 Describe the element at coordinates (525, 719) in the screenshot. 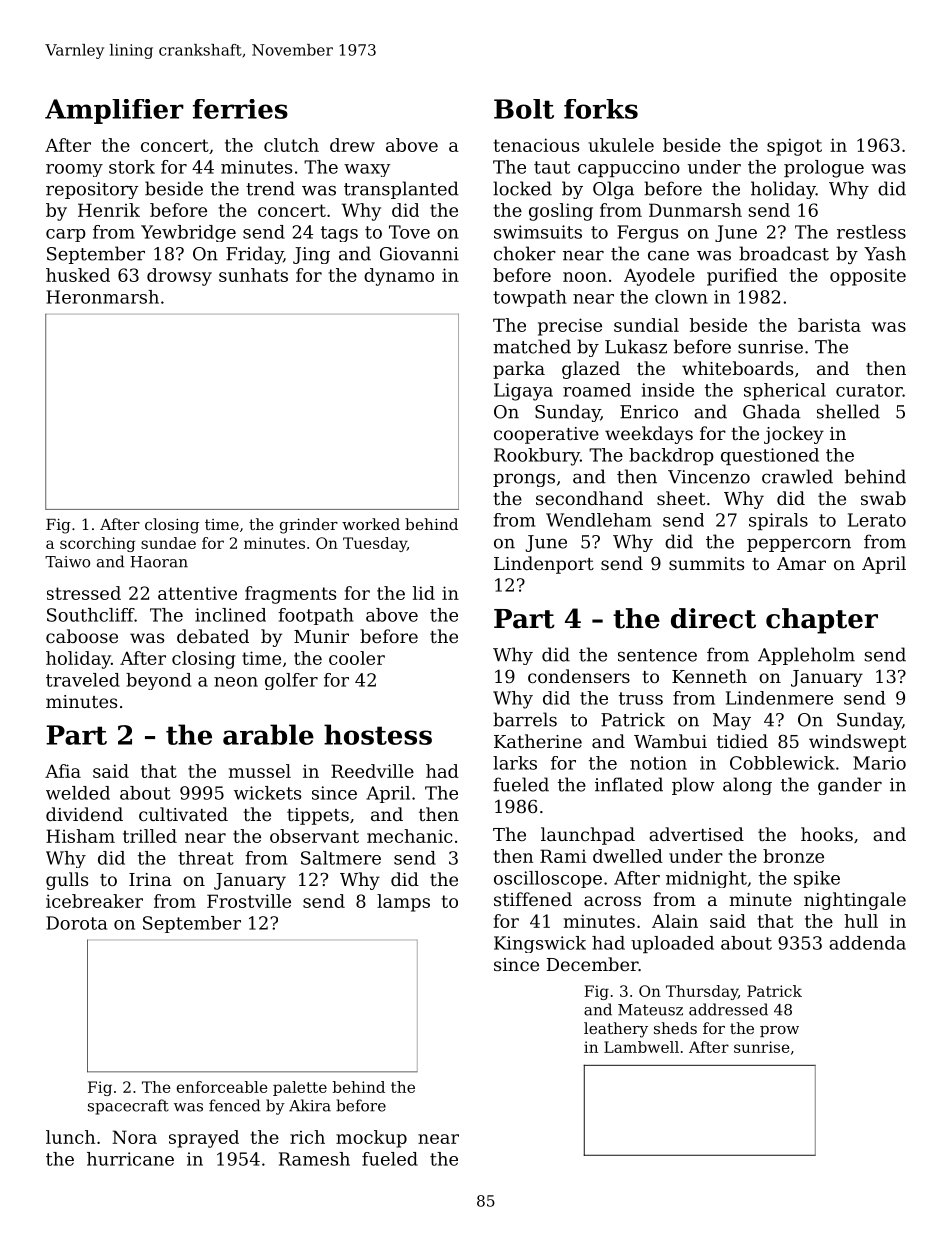

I see `barrels` at that location.
